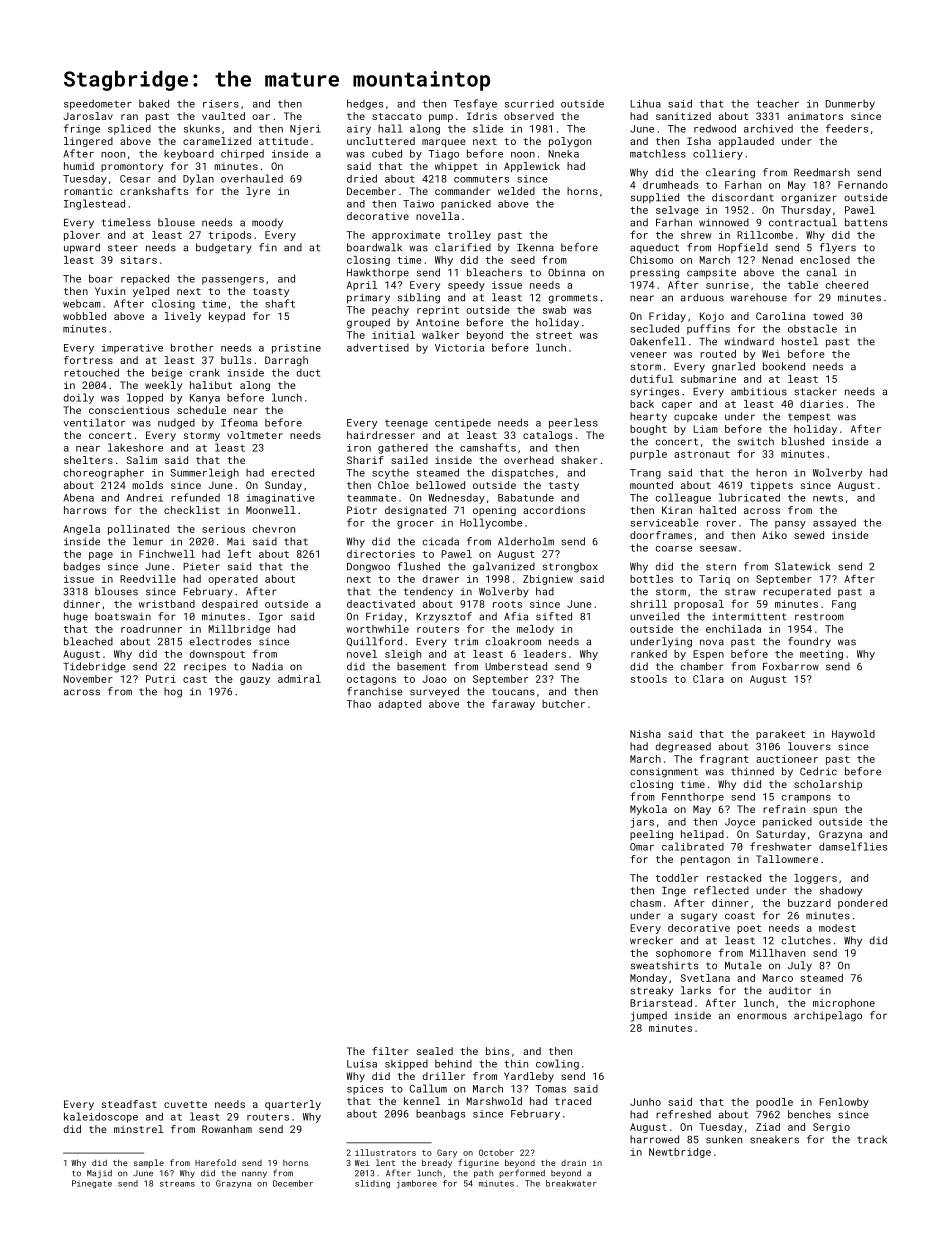 Image resolution: width=952 pixels, height=1233 pixels. I want to click on Afia, so click(516, 616).
